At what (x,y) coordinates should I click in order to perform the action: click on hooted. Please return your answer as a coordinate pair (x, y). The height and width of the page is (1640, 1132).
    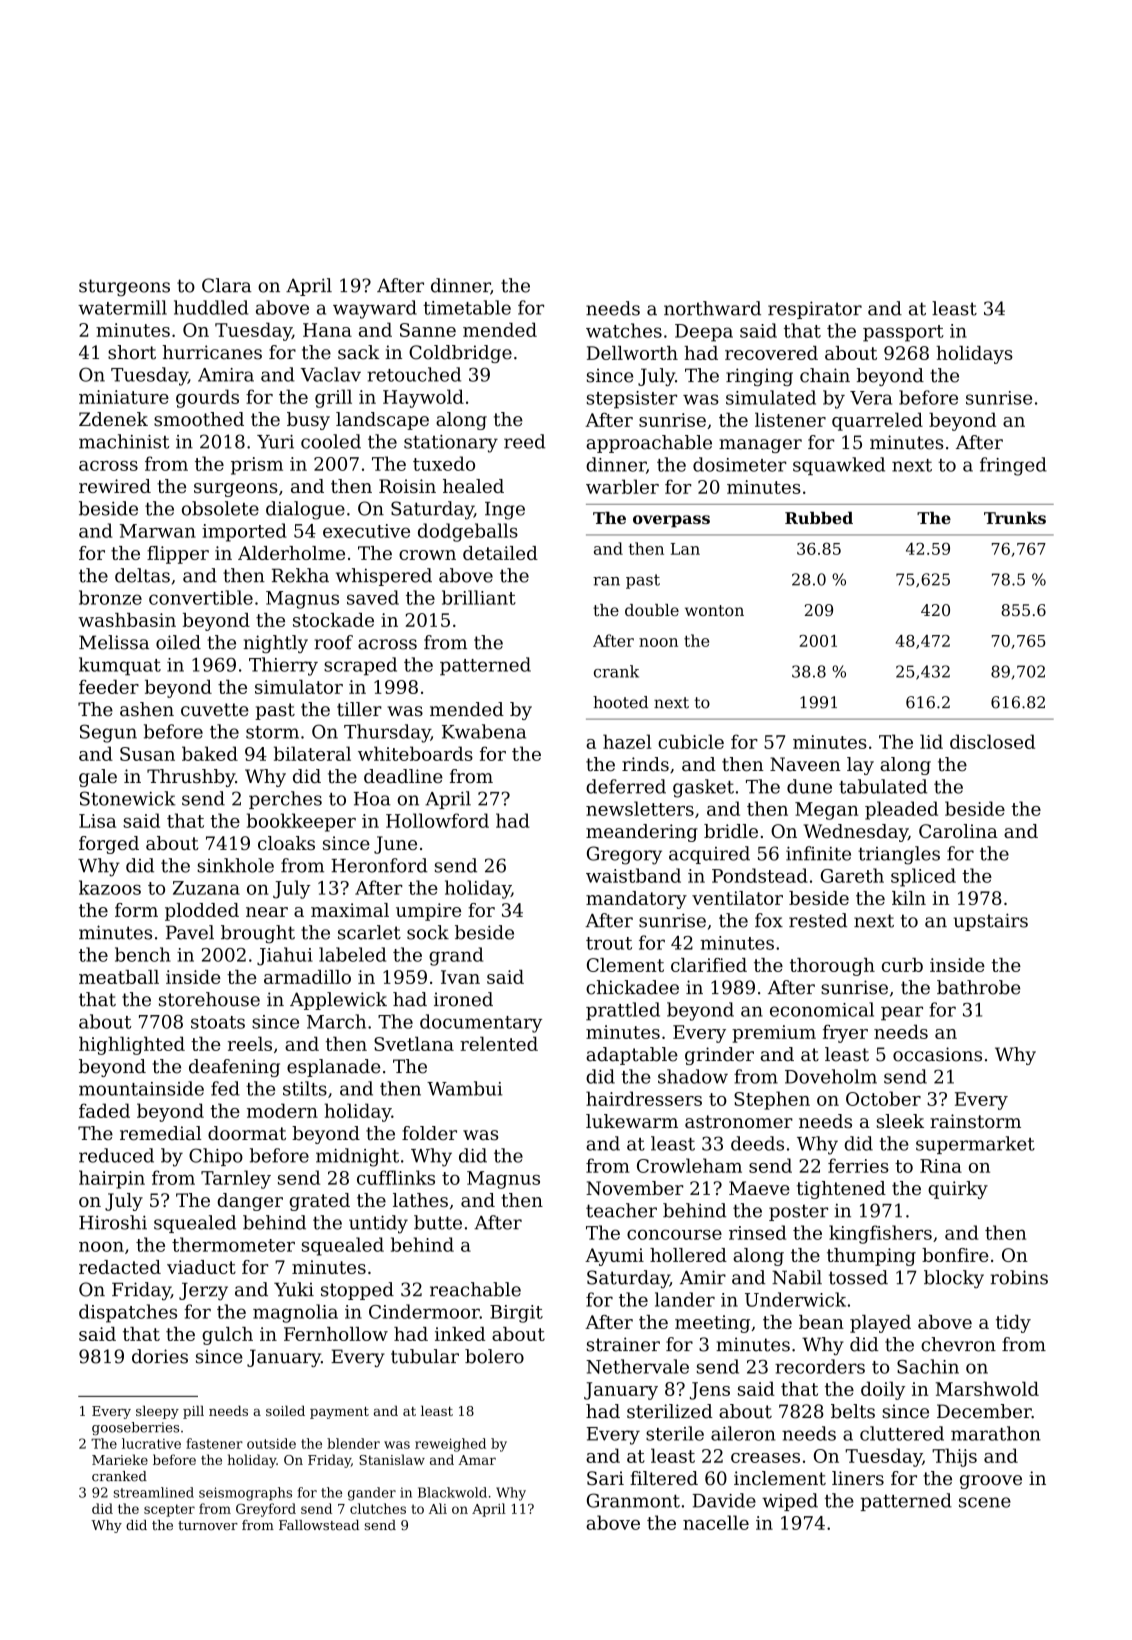
    Looking at the image, I should click on (620, 702).
